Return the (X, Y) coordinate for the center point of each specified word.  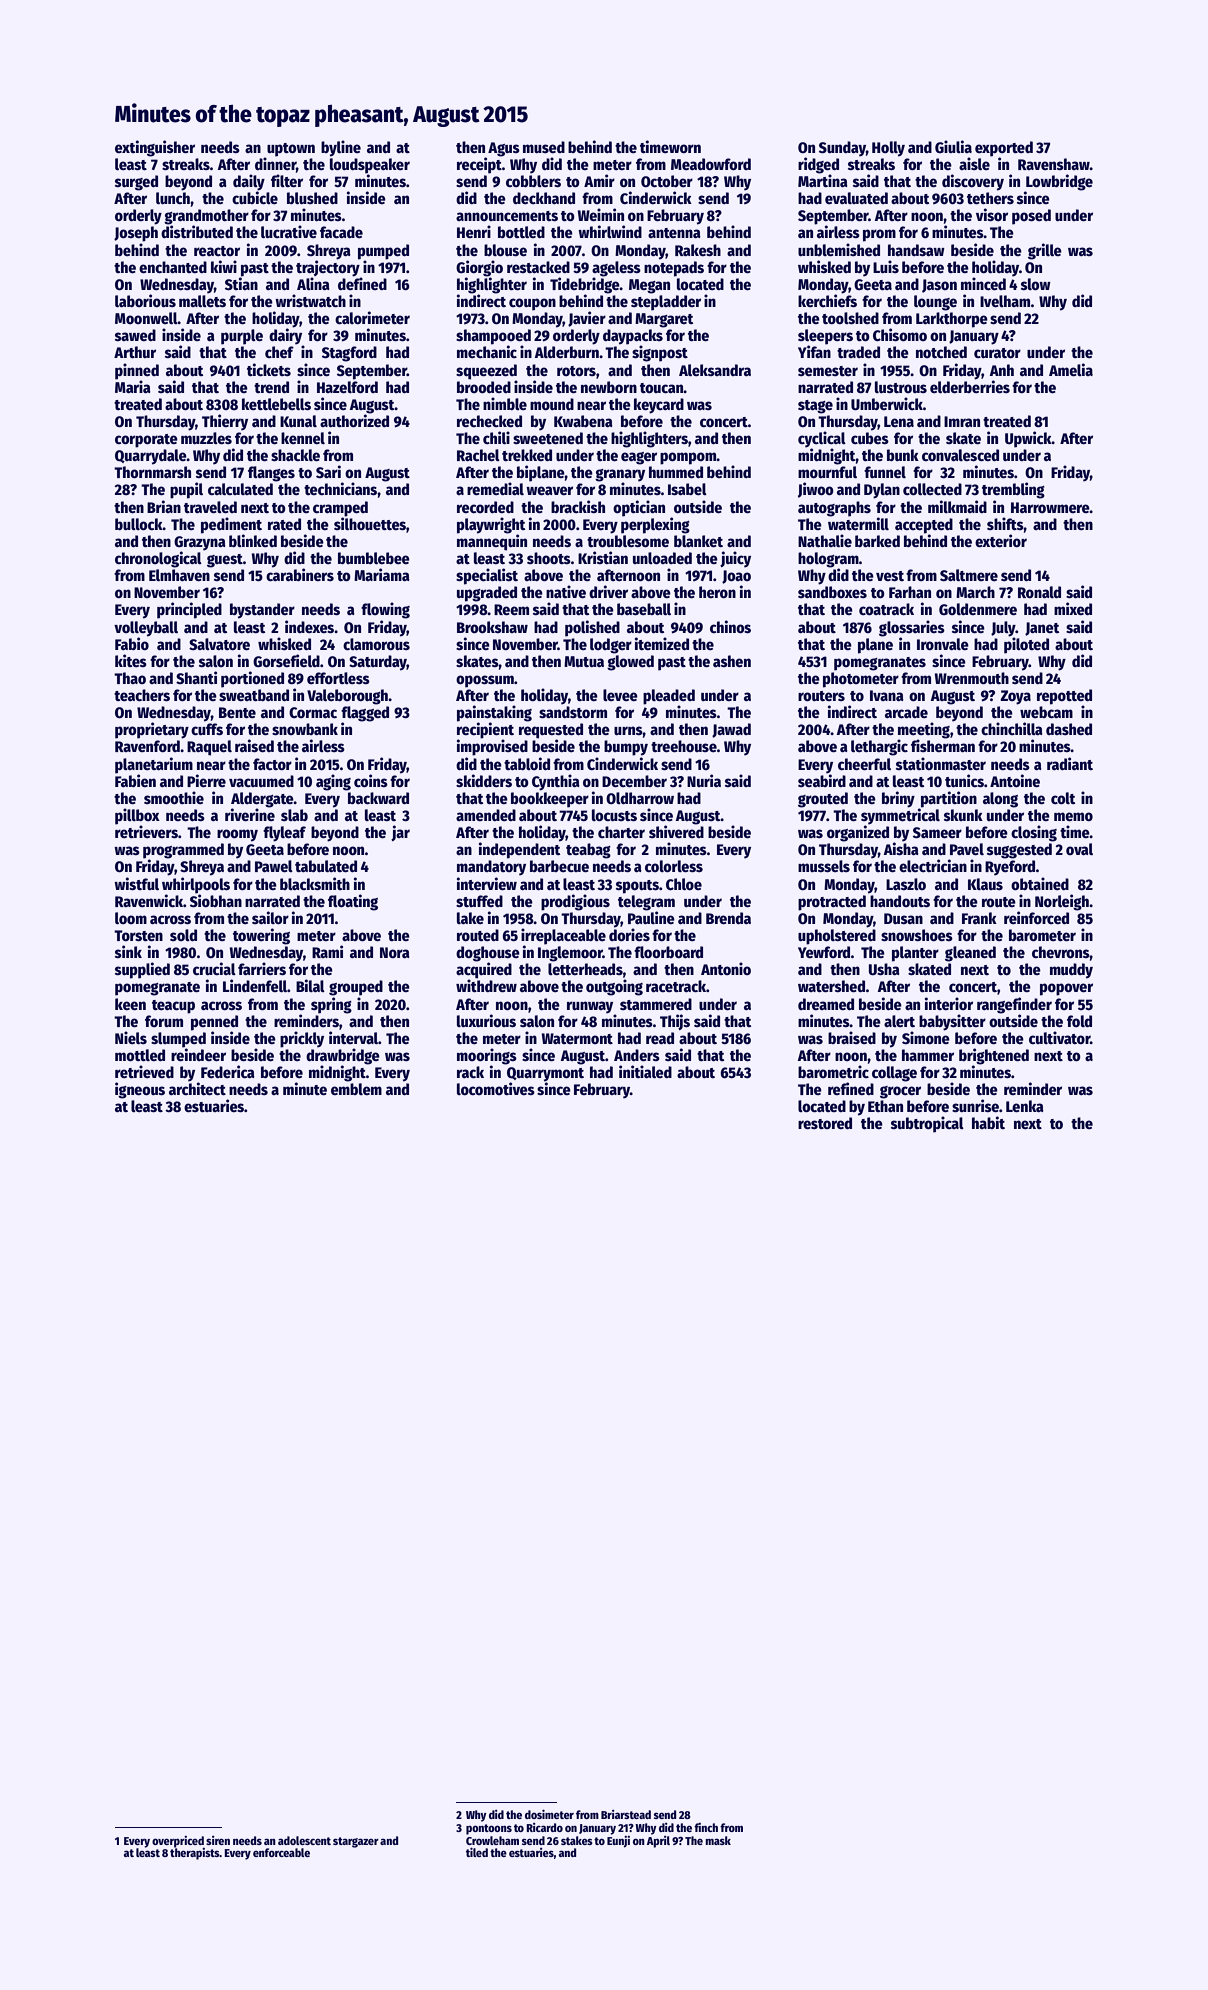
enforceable (281, 1852)
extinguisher (155, 148)
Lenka (1025, 1106)
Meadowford (711, 164)
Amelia (1071, 369)
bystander (262, 611)
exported (1004, 149)
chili (496, 437)
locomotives (496, 1088)
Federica (228, 1071)
